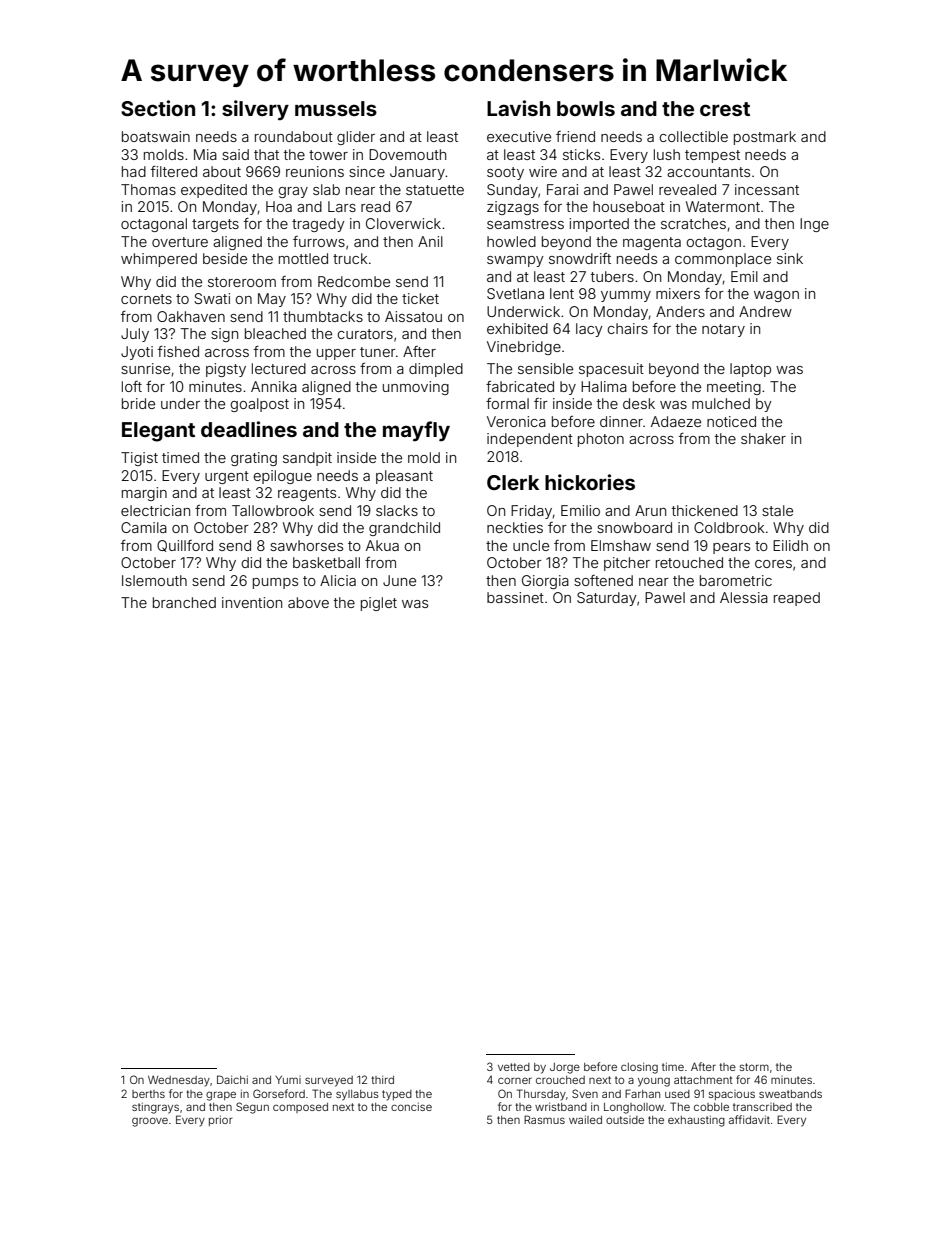 The width and height of the image is (952, 1233). What do you see at coordinates (148, 1094) in the image?
I see `berths` at bounding box center [148, 1094].
